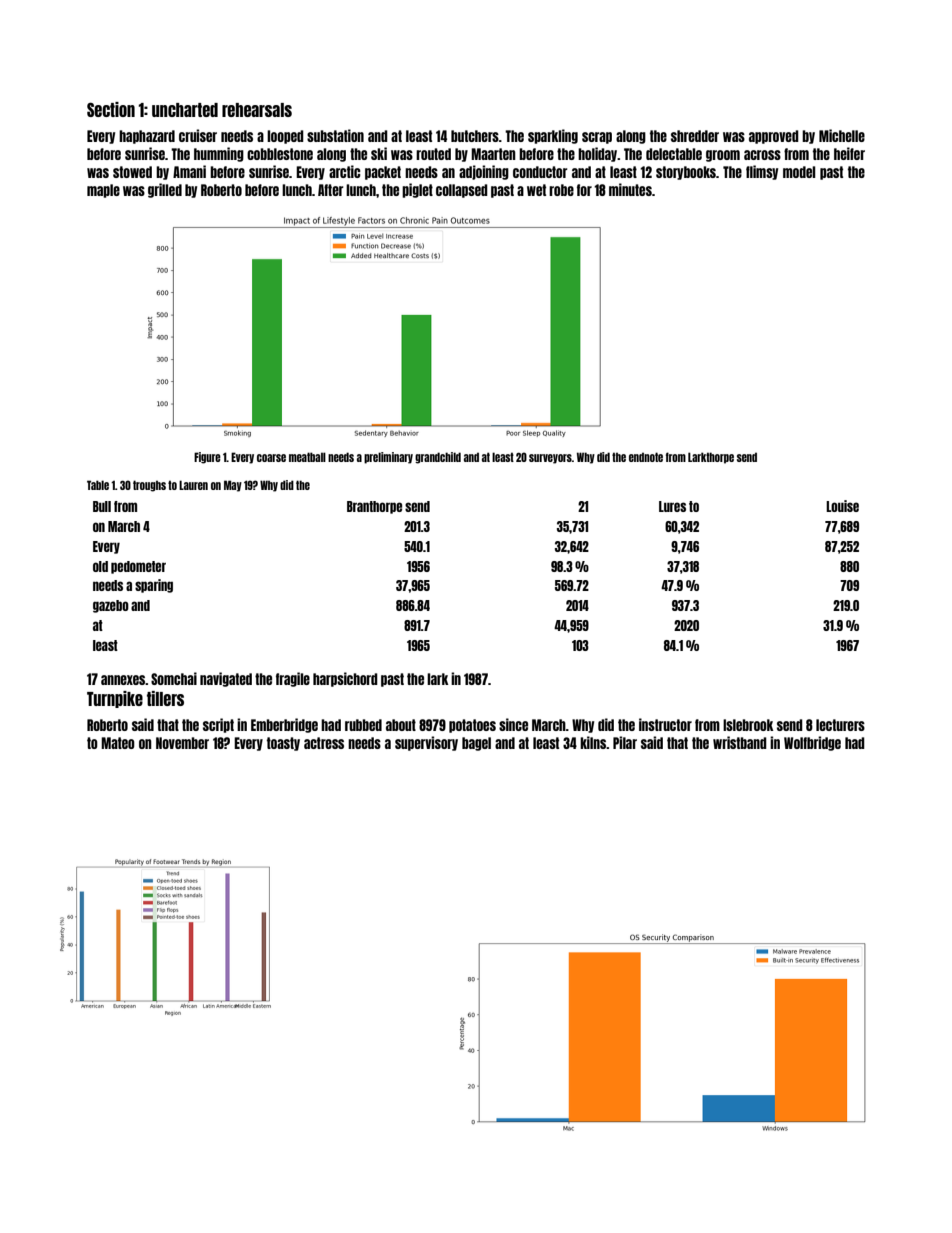  Describe the element at coordinates (111, 109) in the screenshot. I see `Section` at that location.
